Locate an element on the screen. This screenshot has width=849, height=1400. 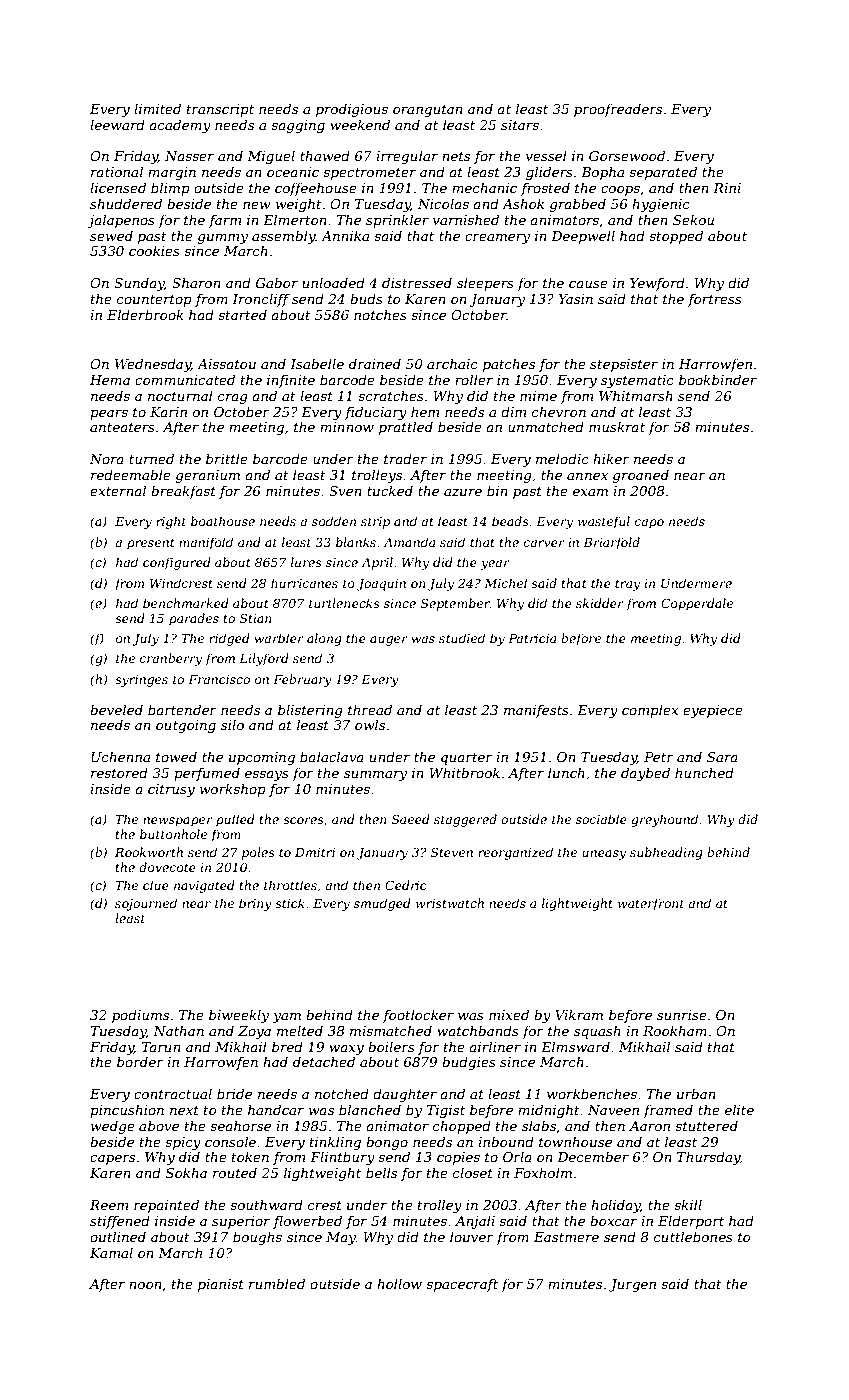
right is located at coordinates (171, 522).
